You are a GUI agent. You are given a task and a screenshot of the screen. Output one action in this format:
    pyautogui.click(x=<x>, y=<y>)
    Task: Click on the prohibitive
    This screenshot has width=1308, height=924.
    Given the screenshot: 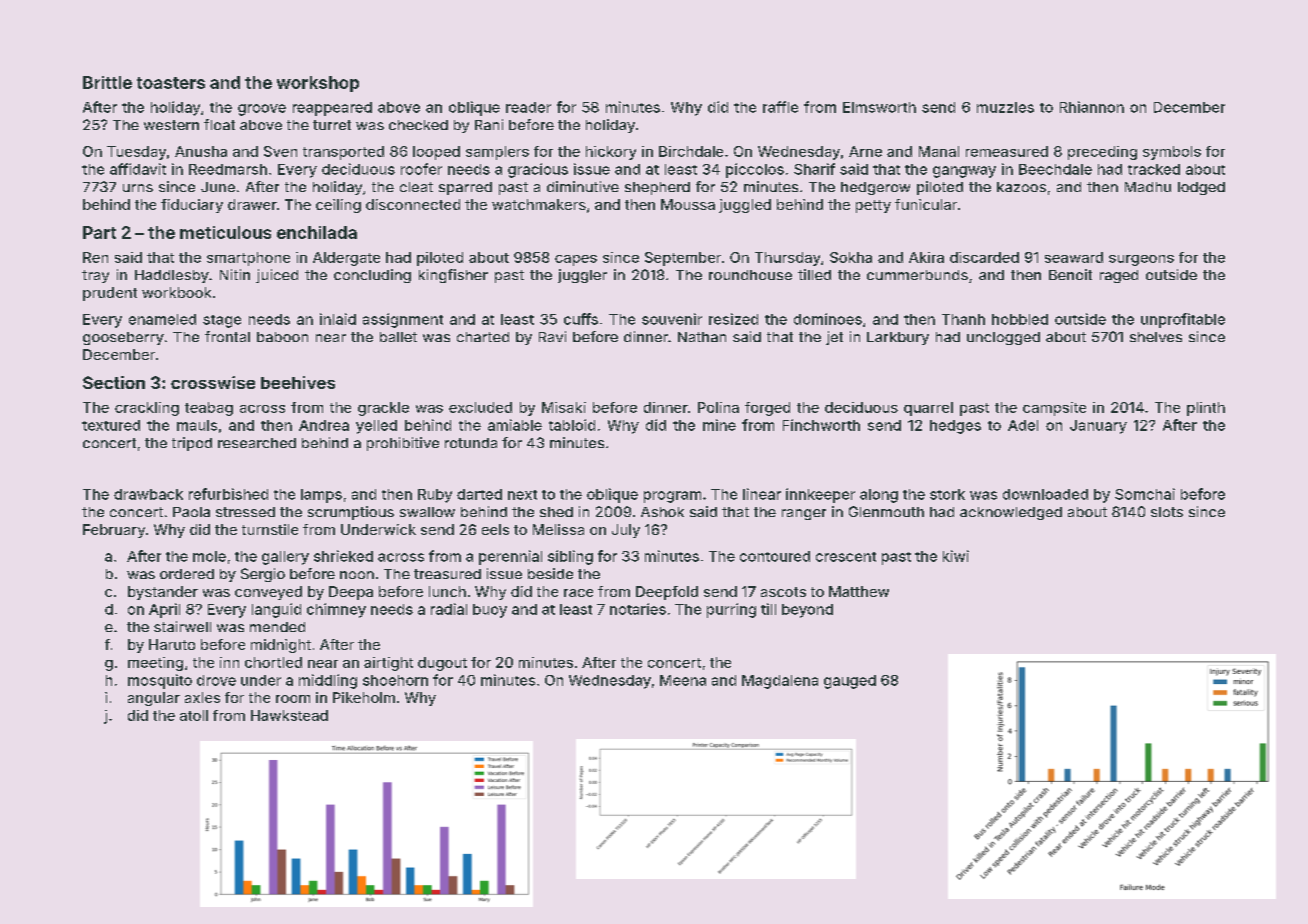 What is the action you would take?
    pyautogui.click(x=403, y=444)
